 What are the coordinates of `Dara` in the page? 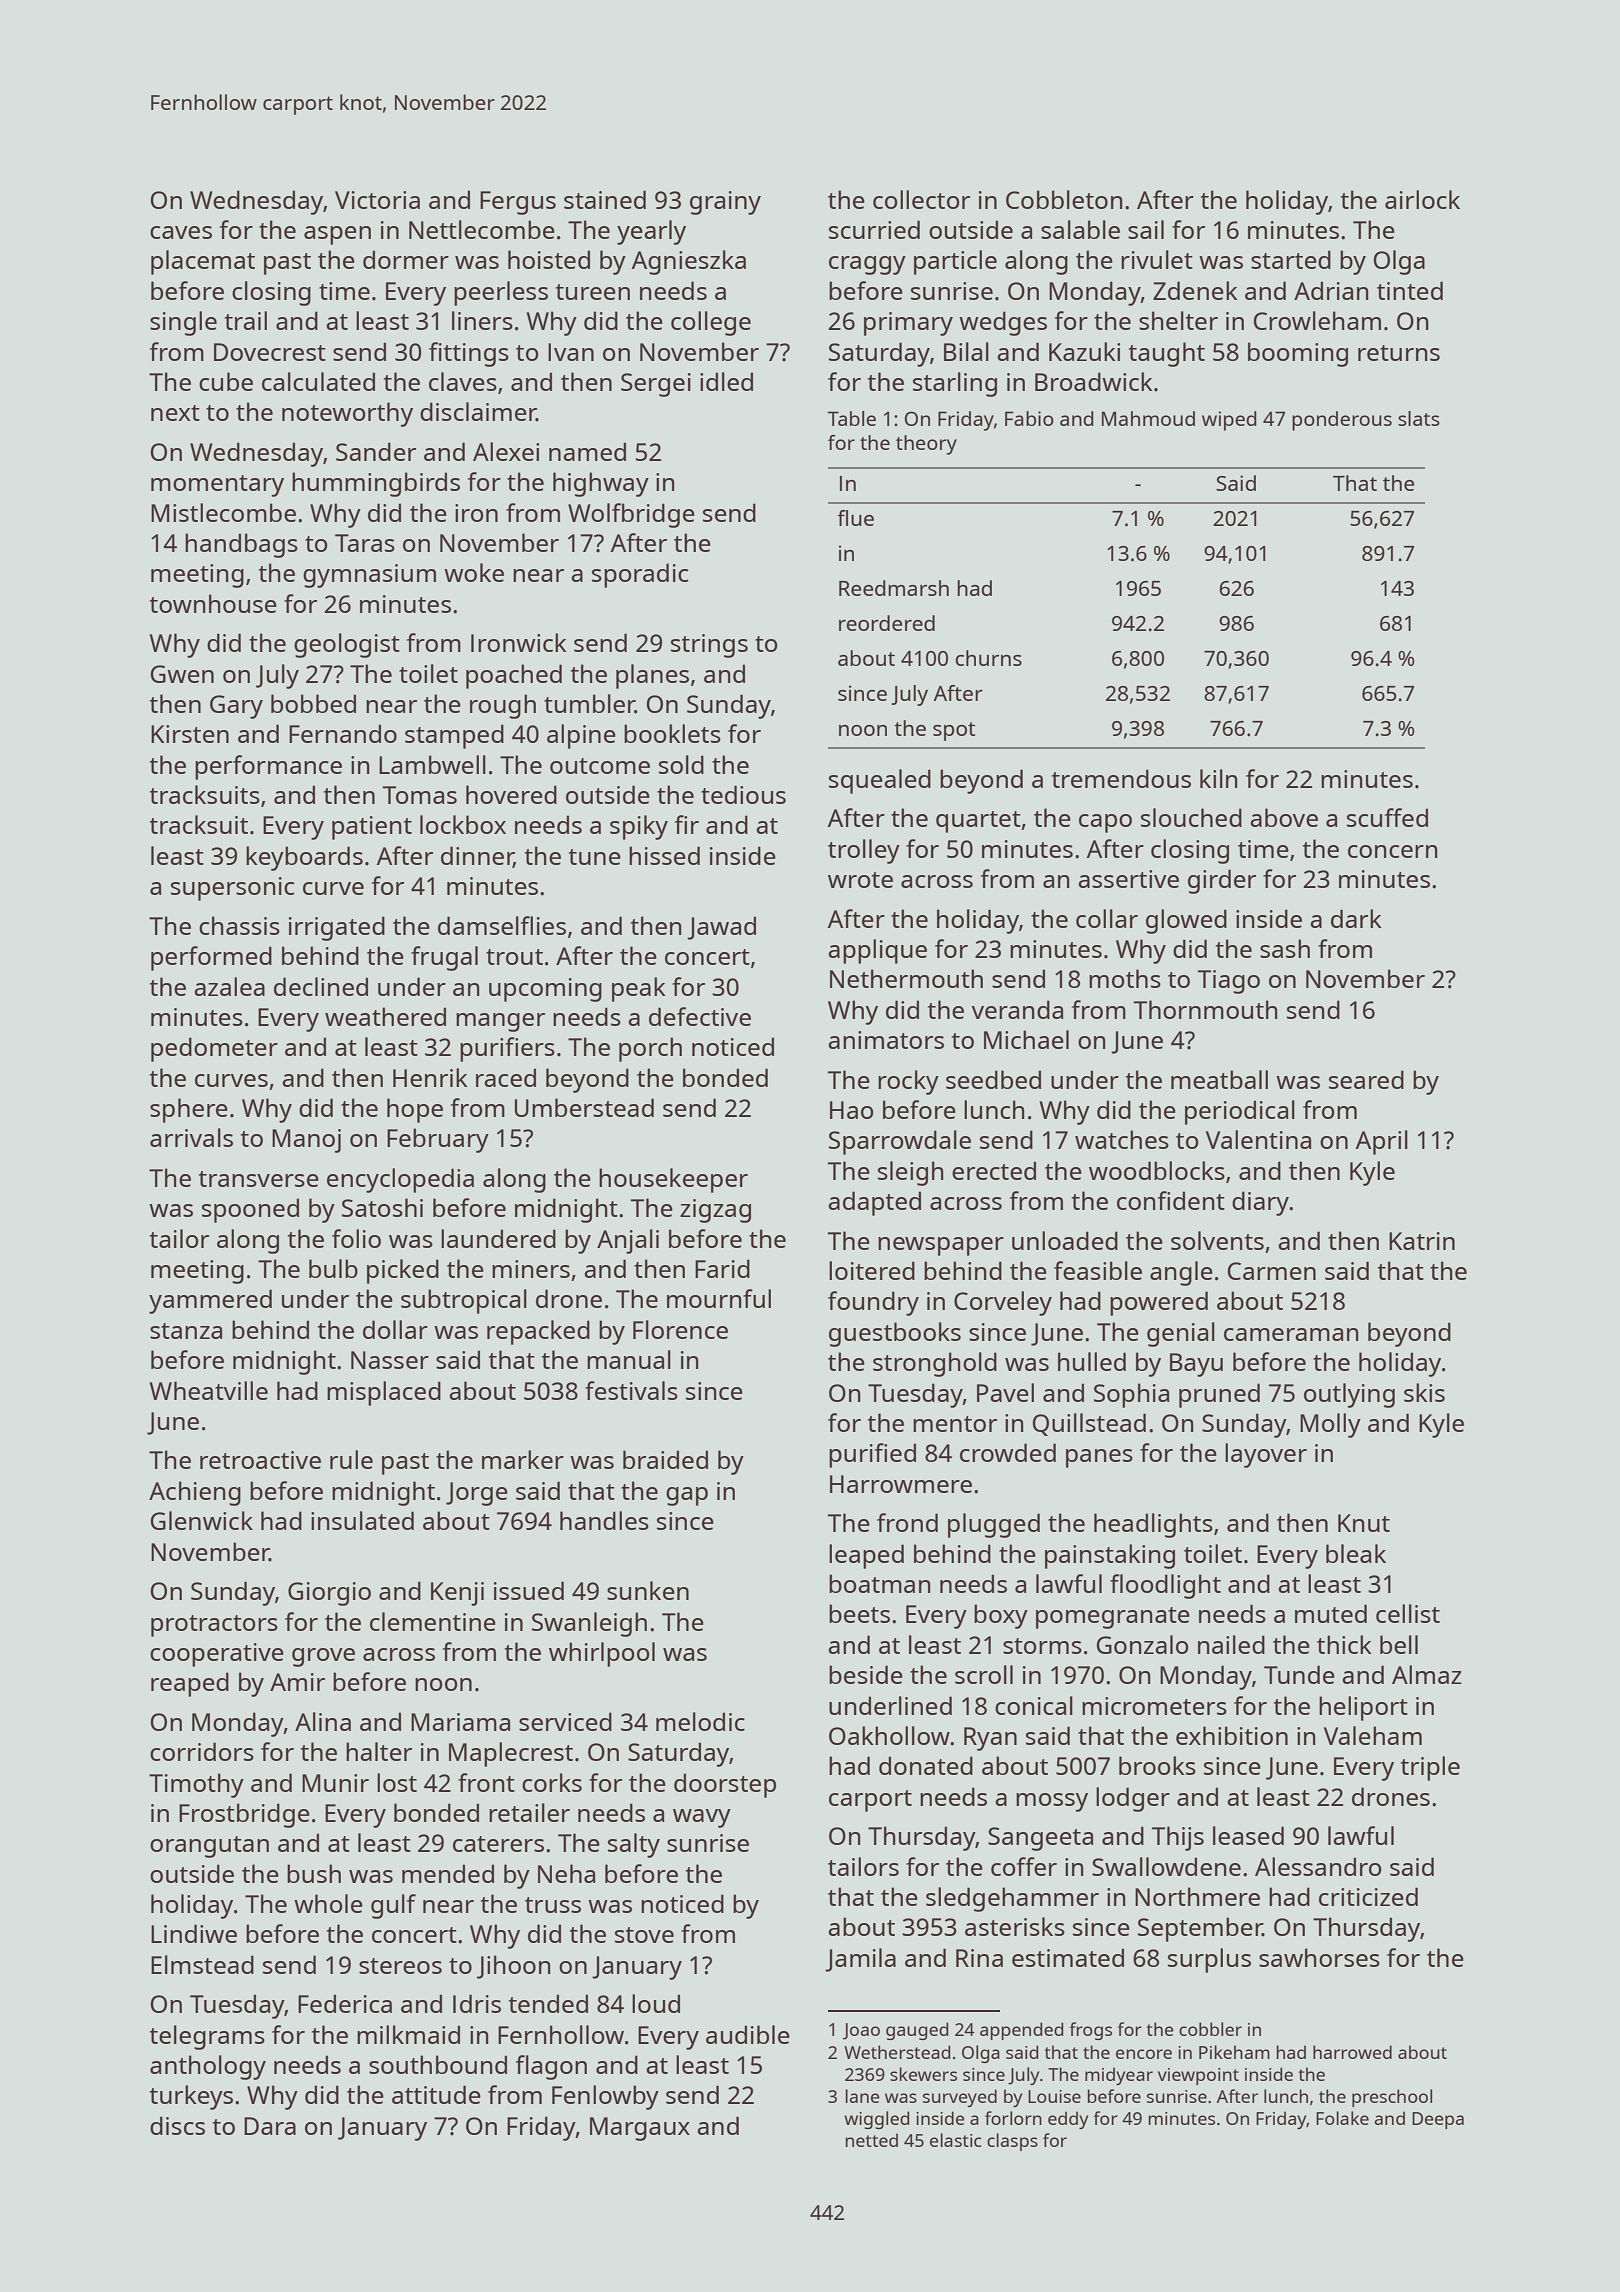 It's located at (270, 2126).
